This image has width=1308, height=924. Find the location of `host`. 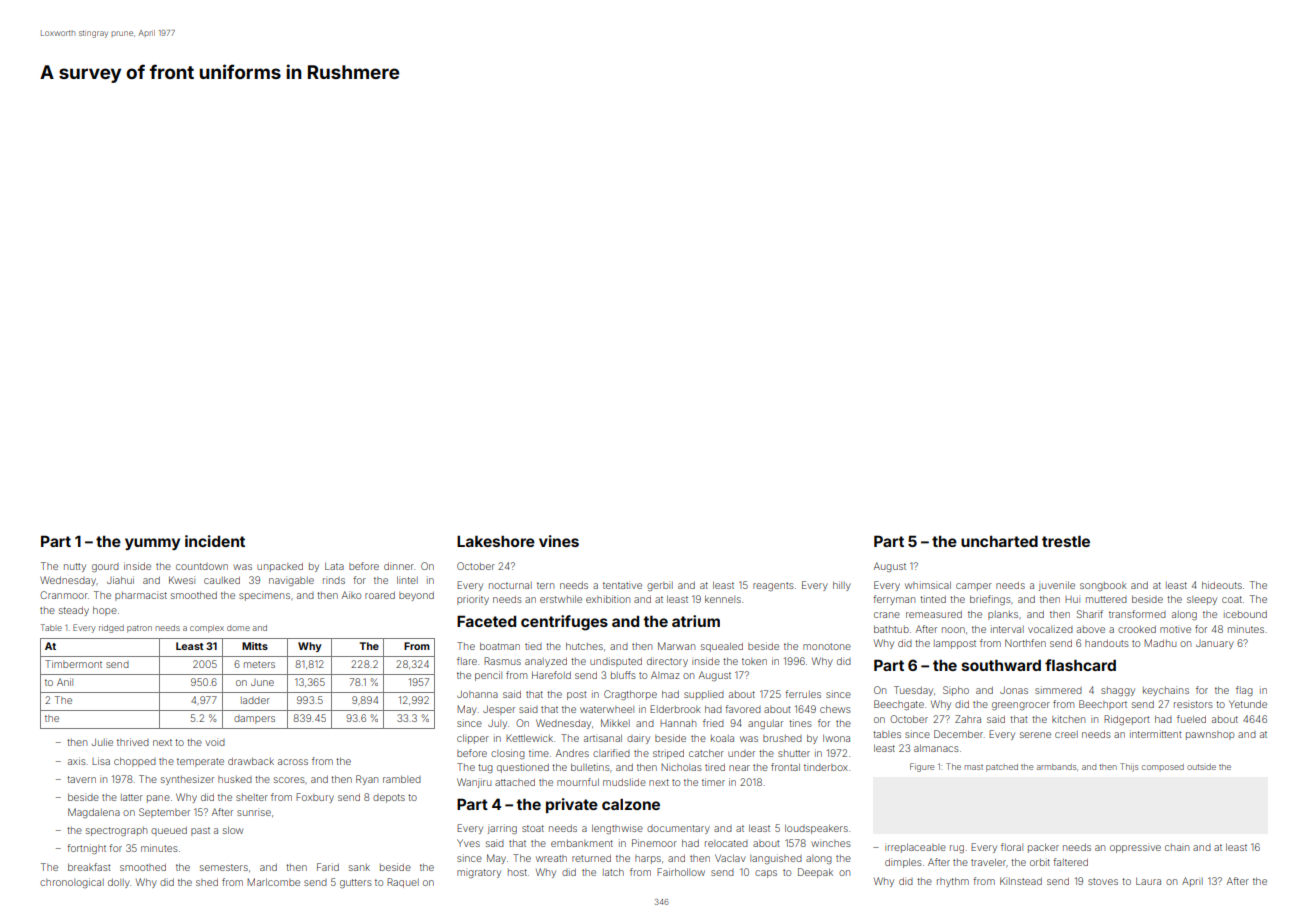

host is located at coordinates (517, 872).
